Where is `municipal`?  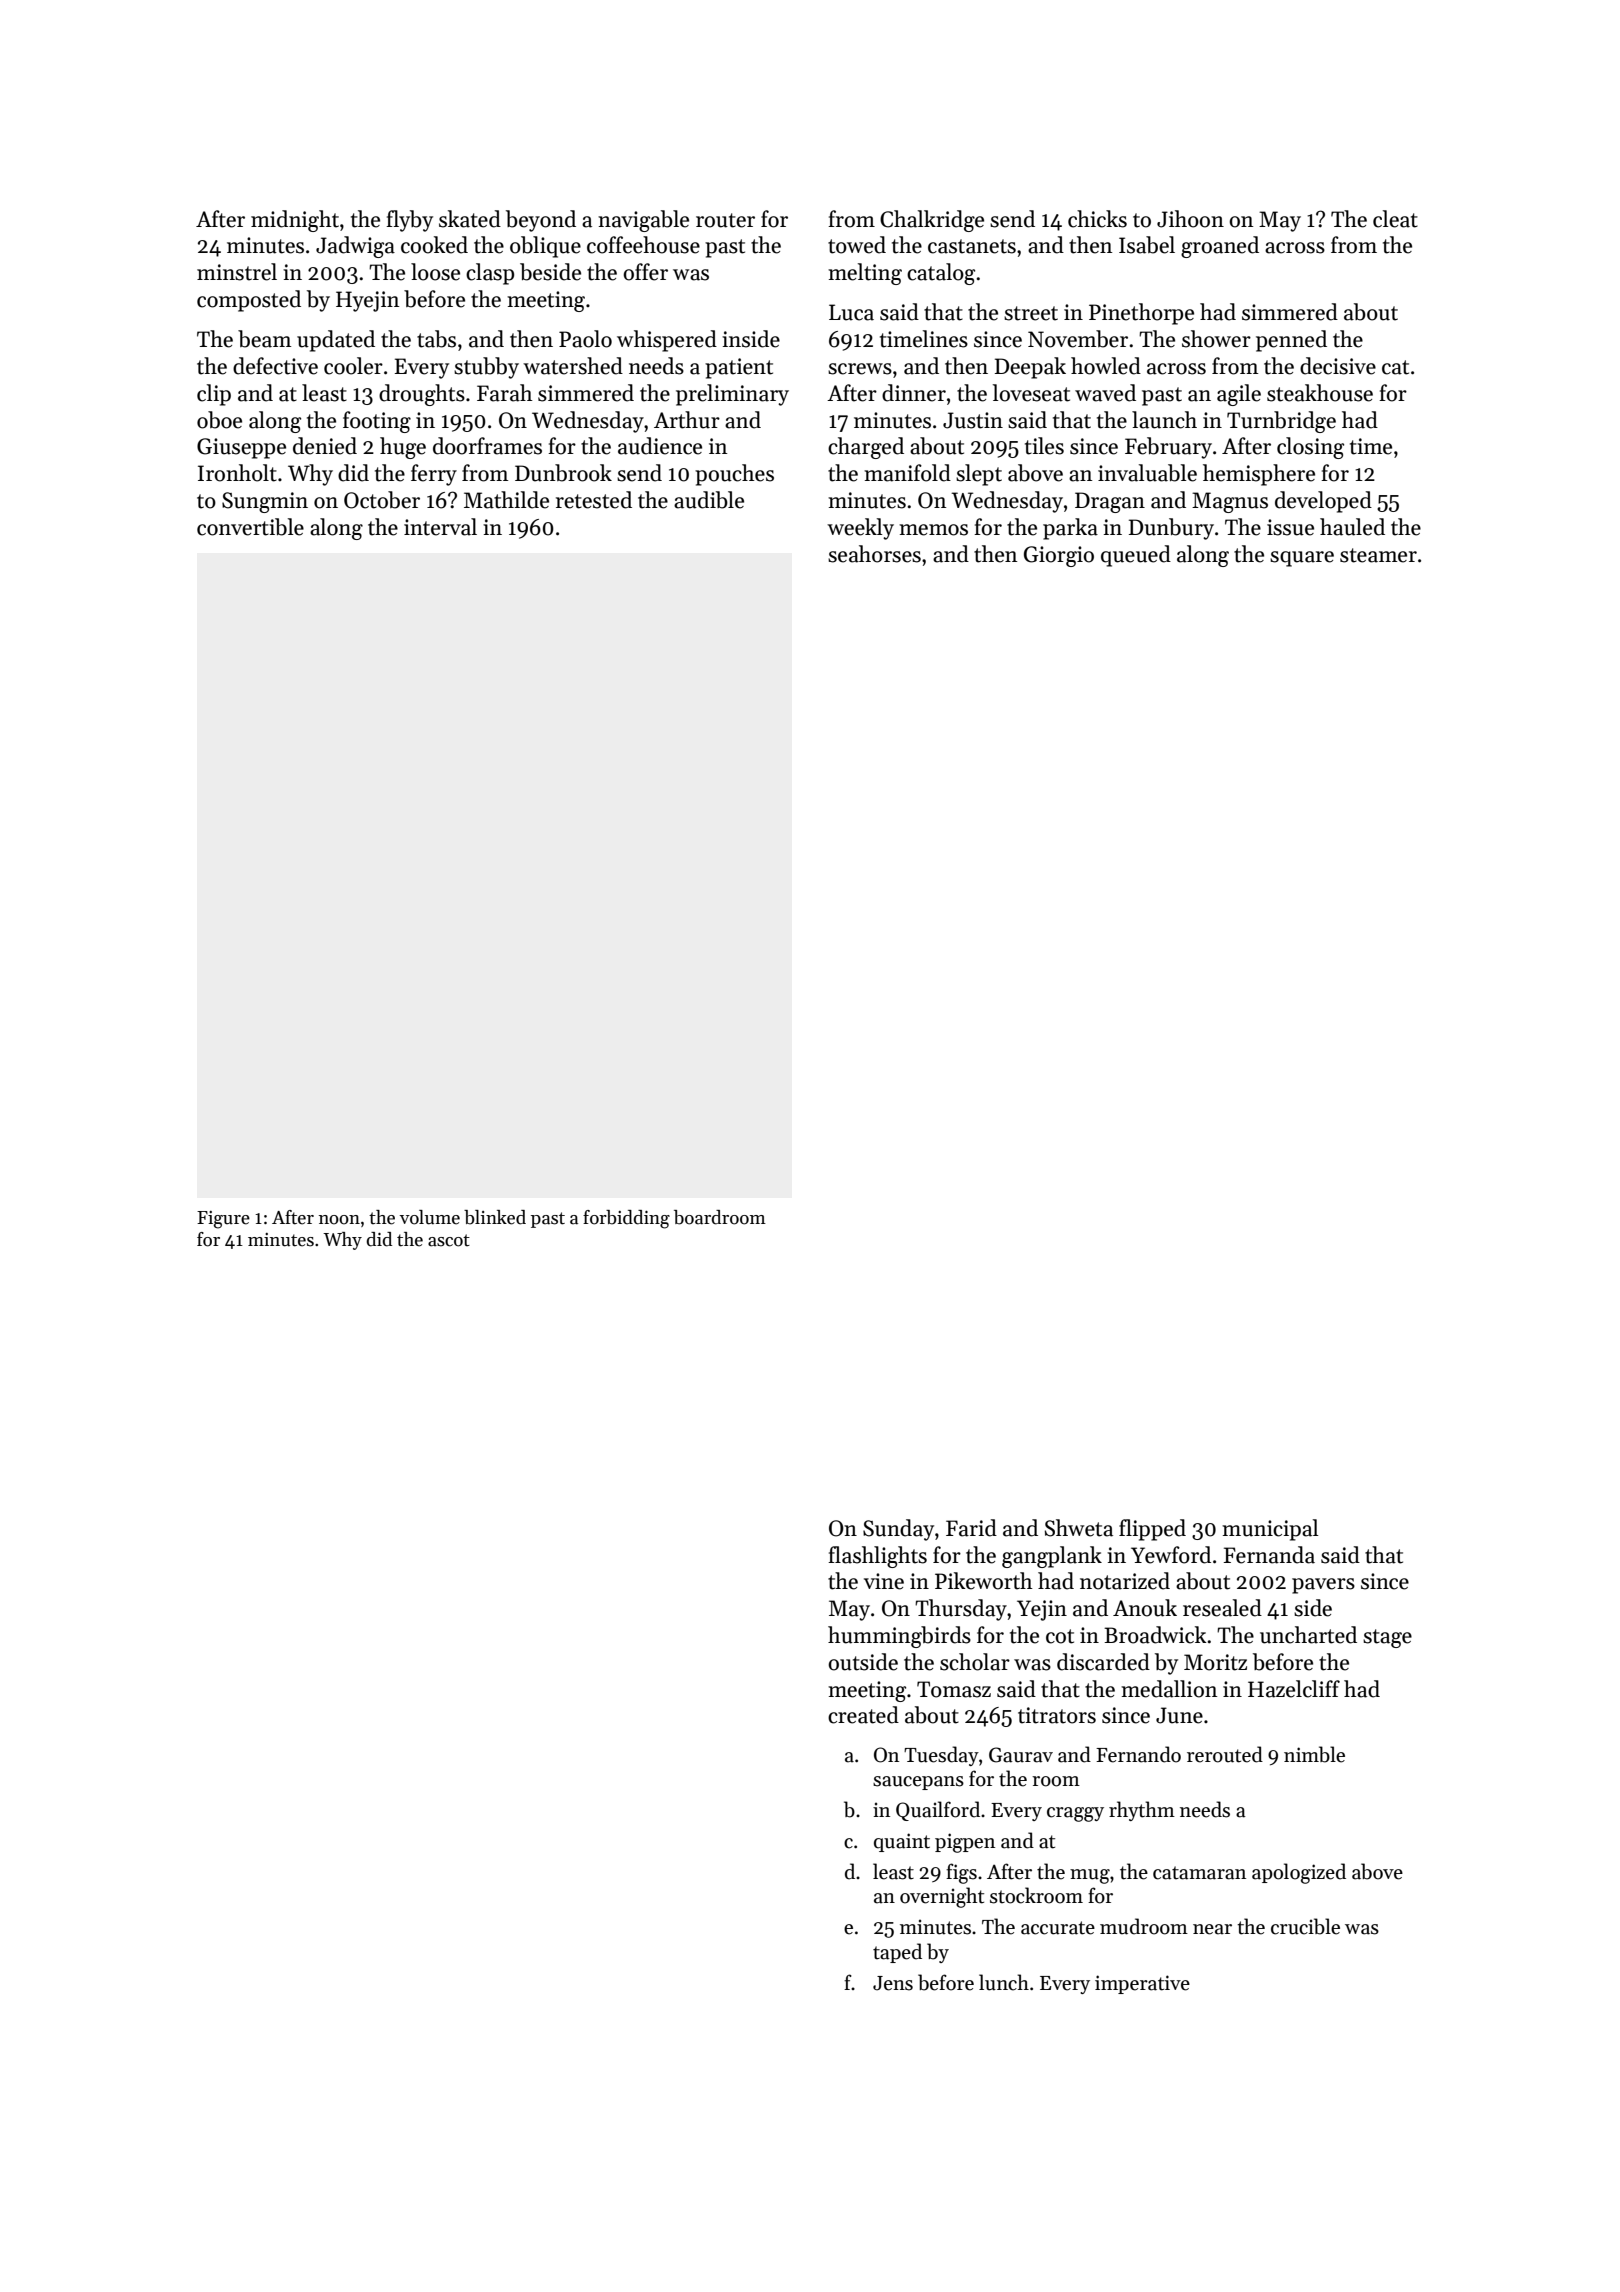
municipal is located at coordinates (1270, 1530).
